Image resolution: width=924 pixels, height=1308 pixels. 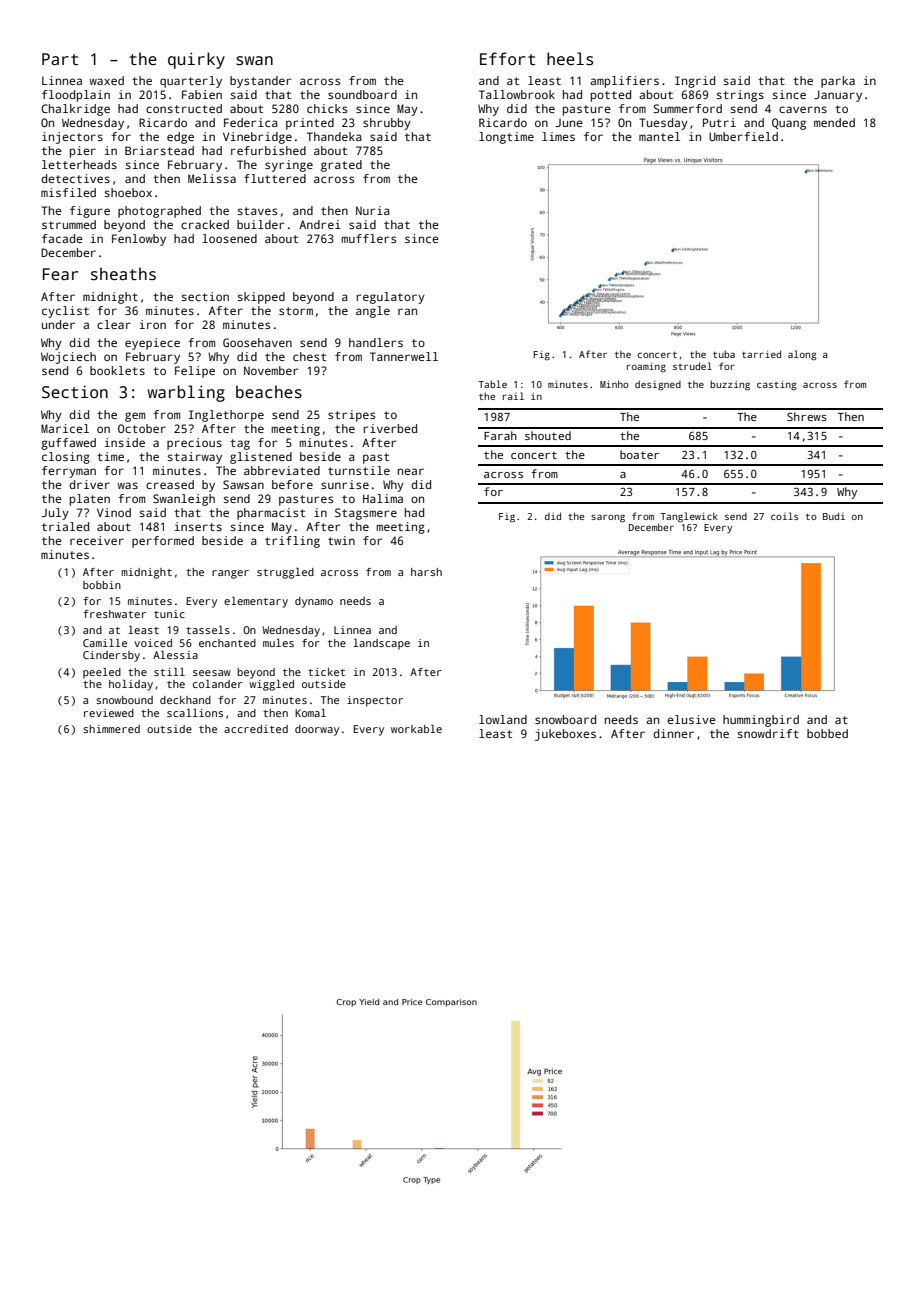 What do you see at coordinates (285, 573) in the screenshot?
I see `struggled` at bounding box center [285, 573].
